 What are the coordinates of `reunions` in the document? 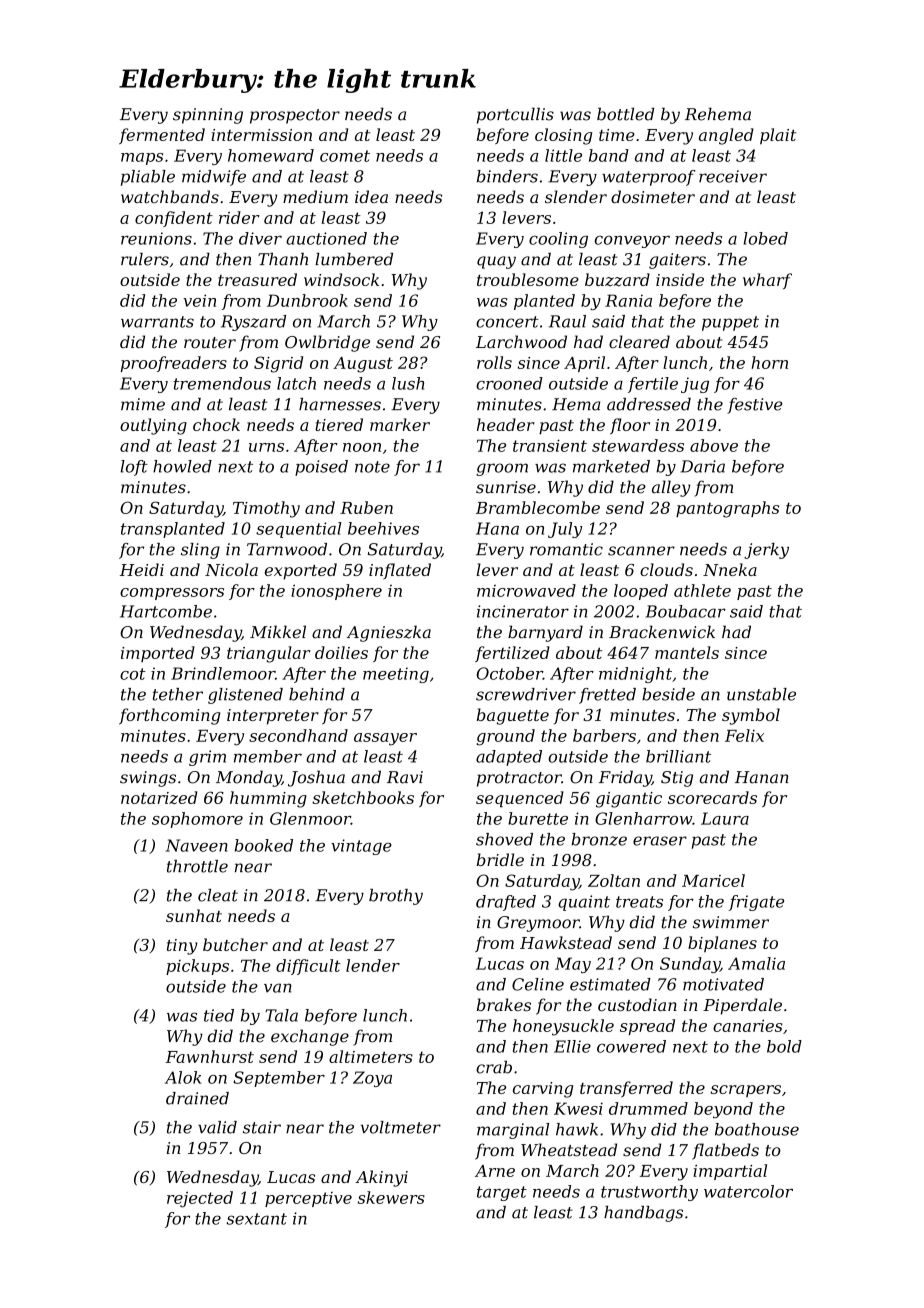 It's located at (156, 238).
